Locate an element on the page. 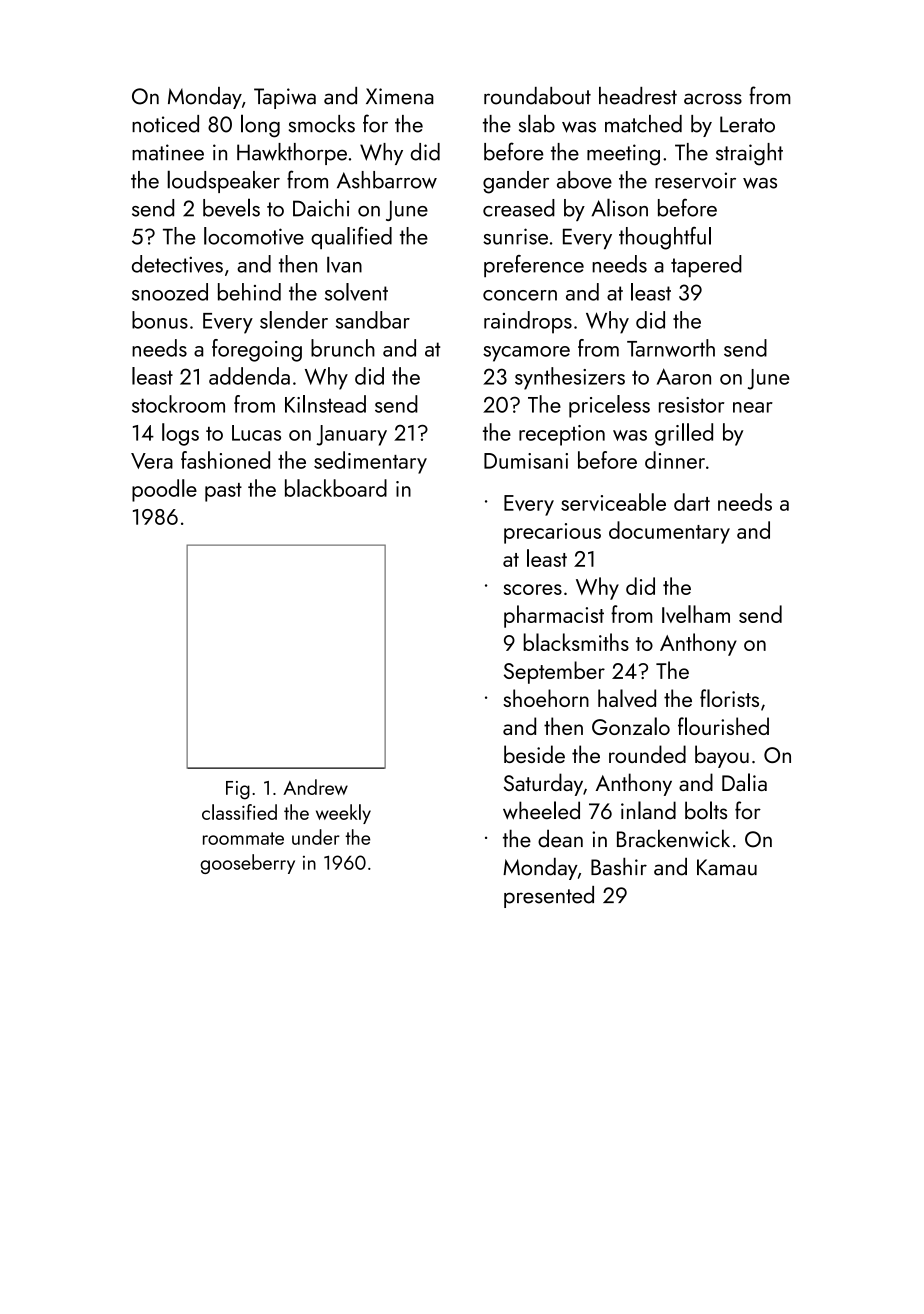 The height and width of the document is (1314, 924). gander is located at coordinates (516, 182).
